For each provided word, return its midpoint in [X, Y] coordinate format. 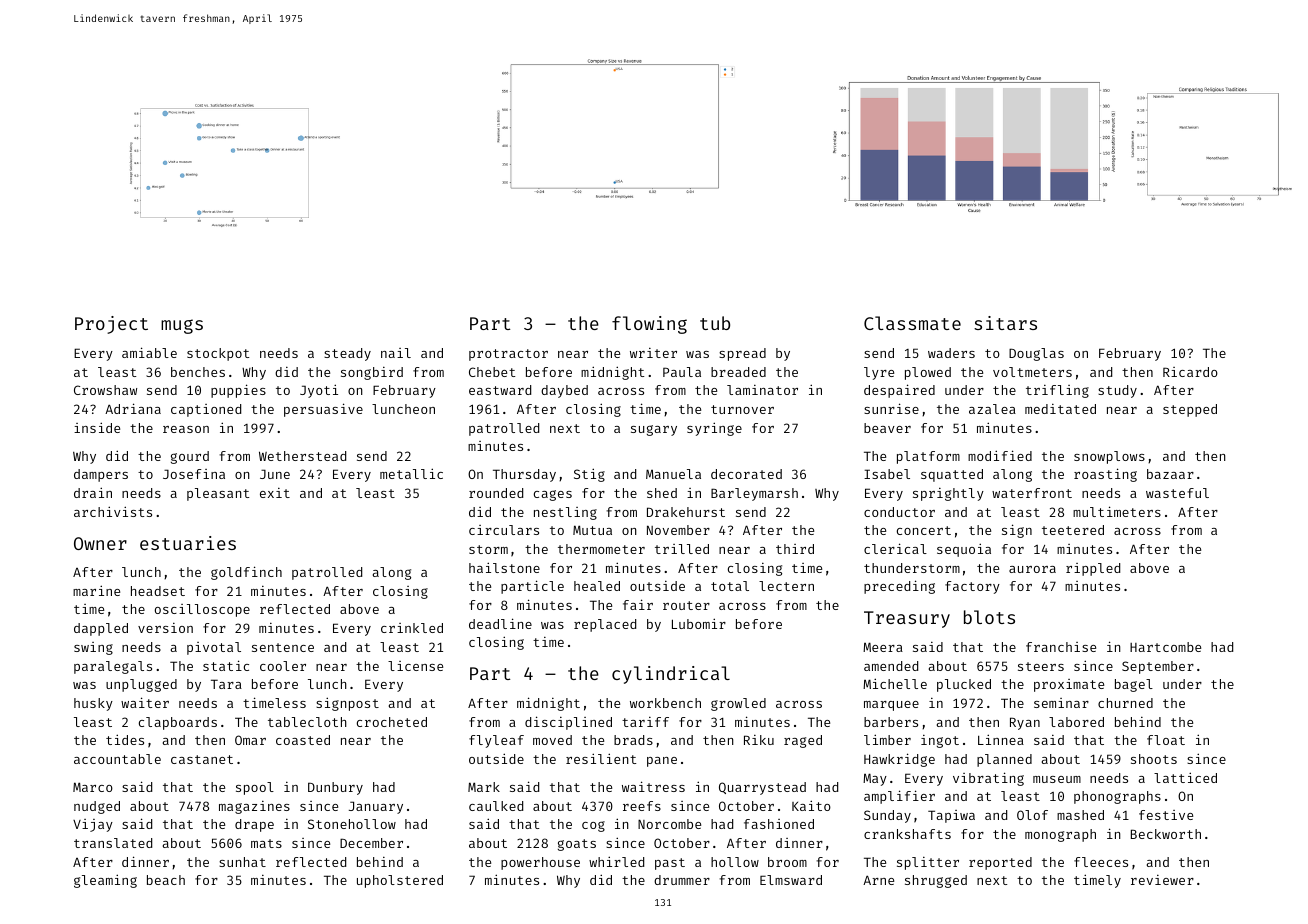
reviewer [1162, 880]
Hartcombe [1165, 647]
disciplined [568, 723]
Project [111, 325]
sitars [1005, 323]
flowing [649, 325]
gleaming [105, 881]
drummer [682, 880]
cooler [283, 666]
